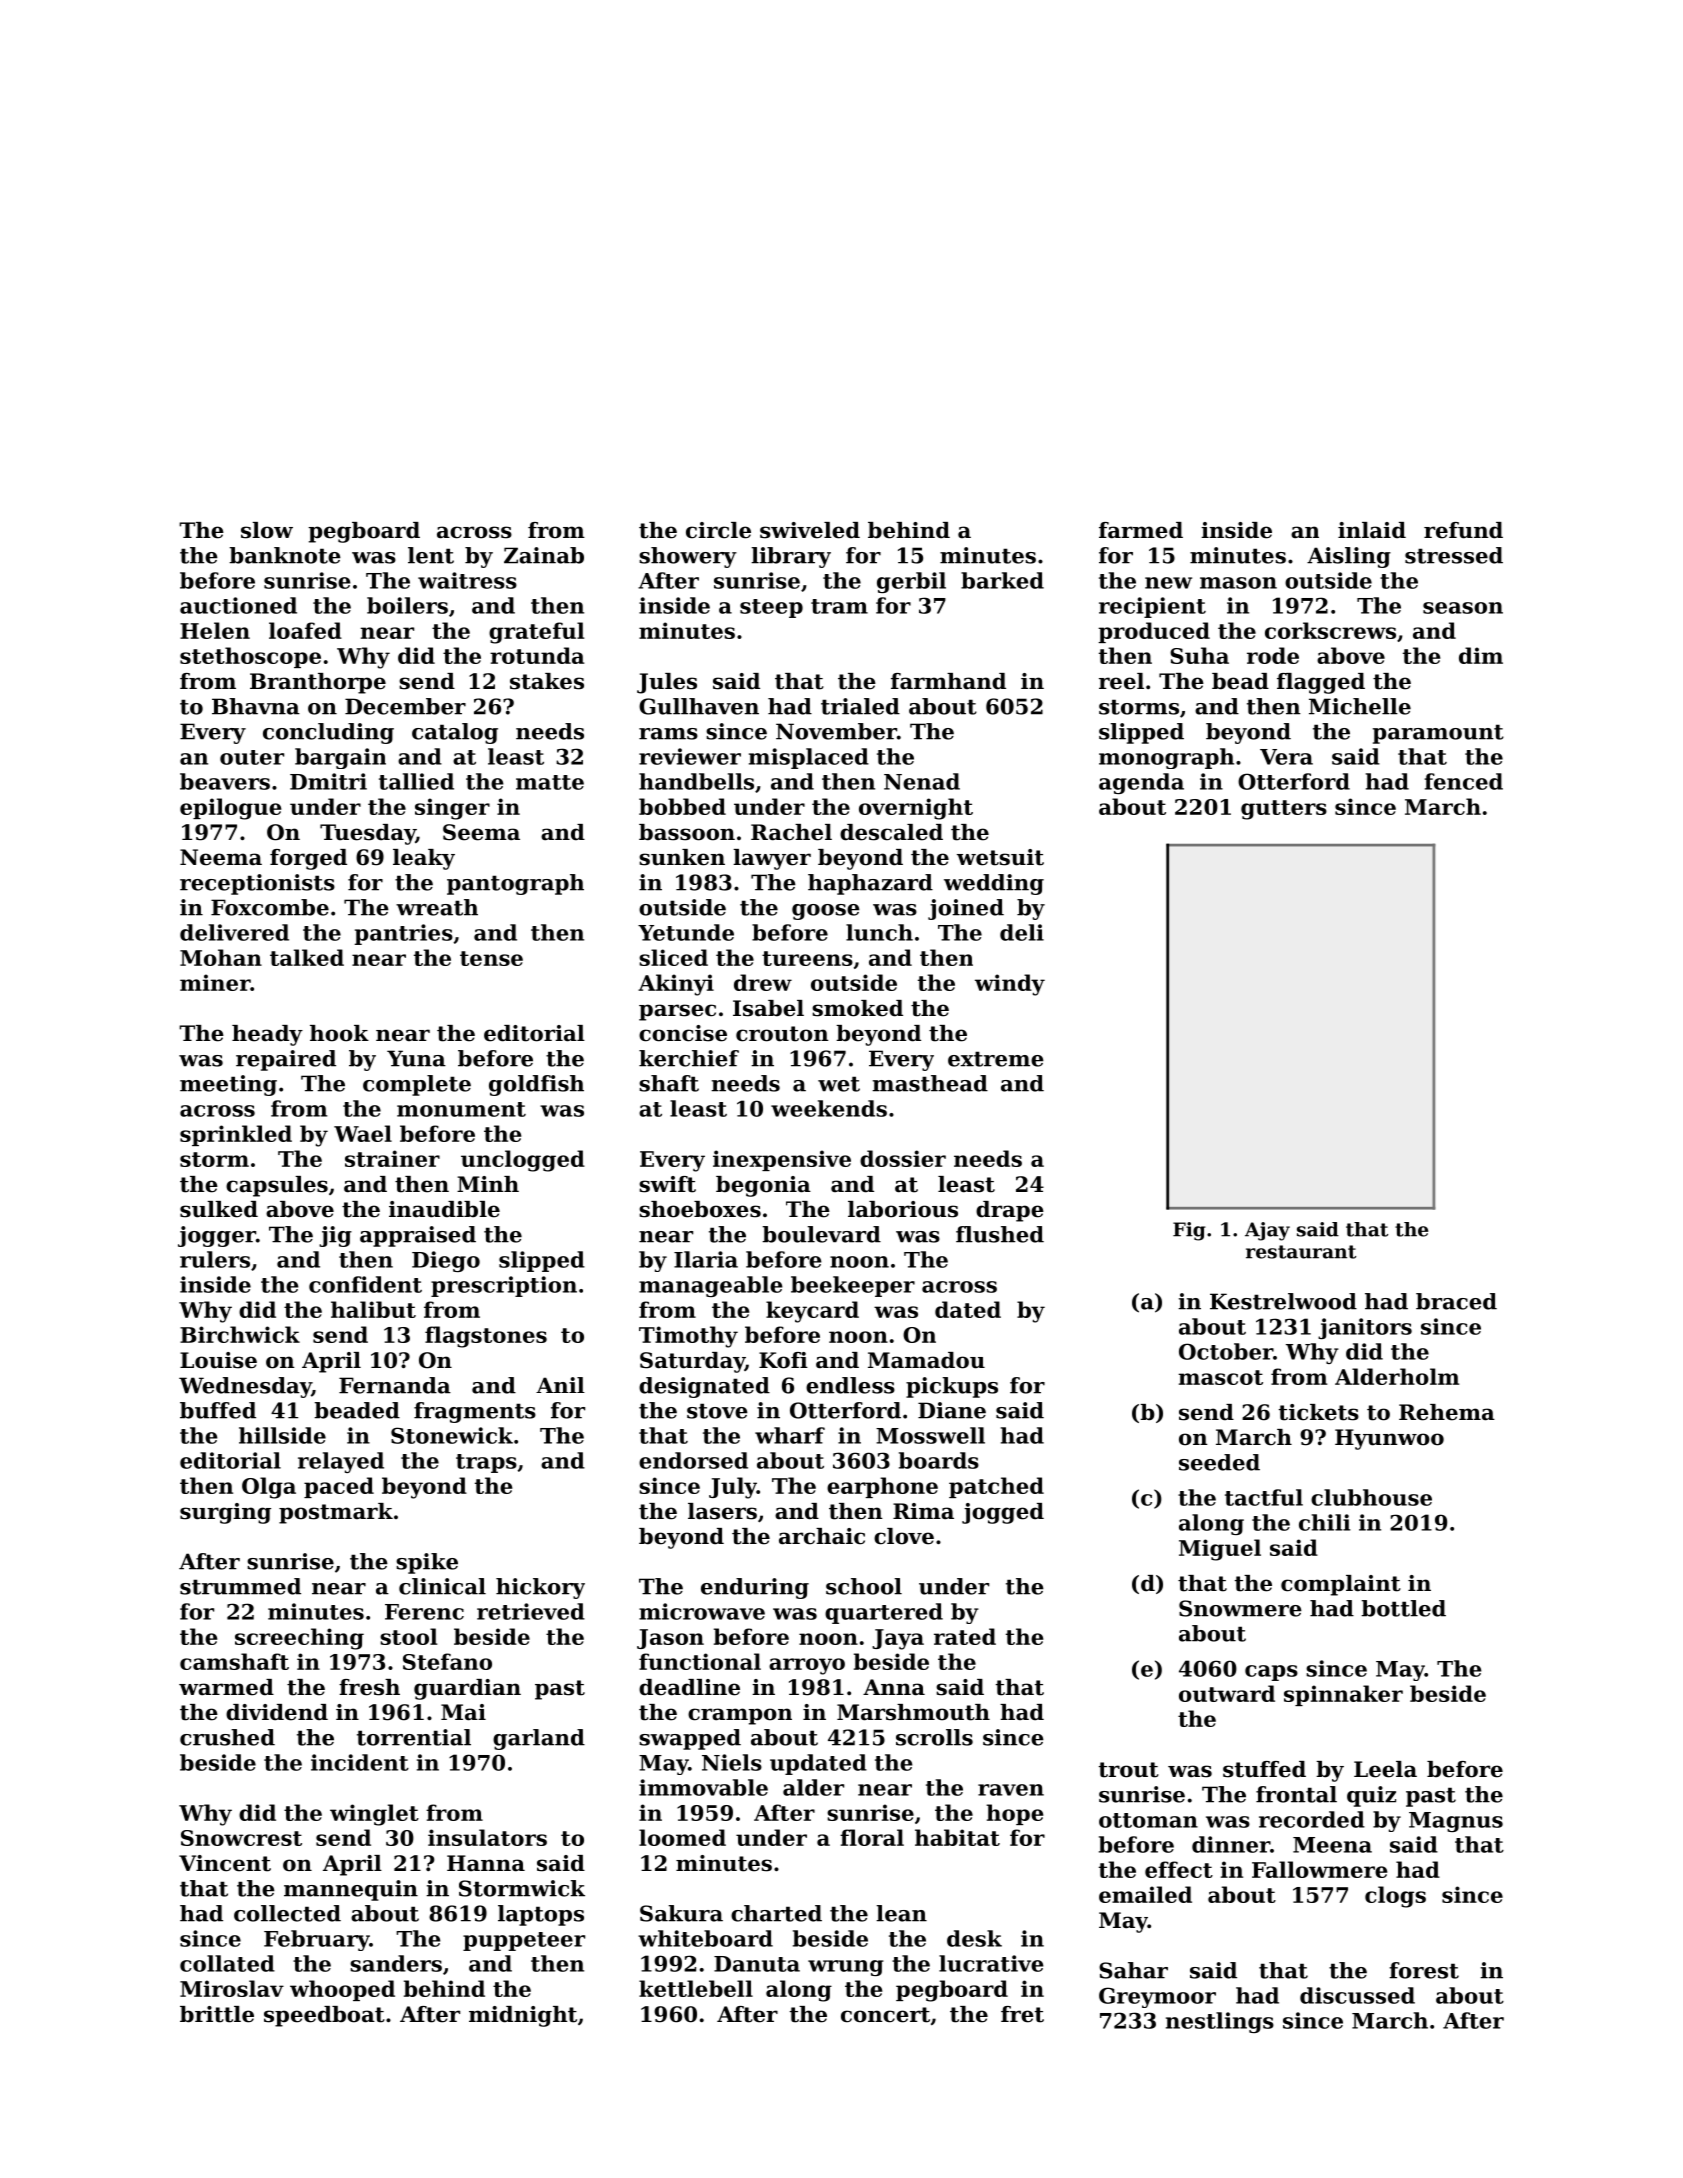 The image size is (1683, 2178). Describe the element at coordinates (1141, 530) in the screenshot. I see `farmed` at that location.
